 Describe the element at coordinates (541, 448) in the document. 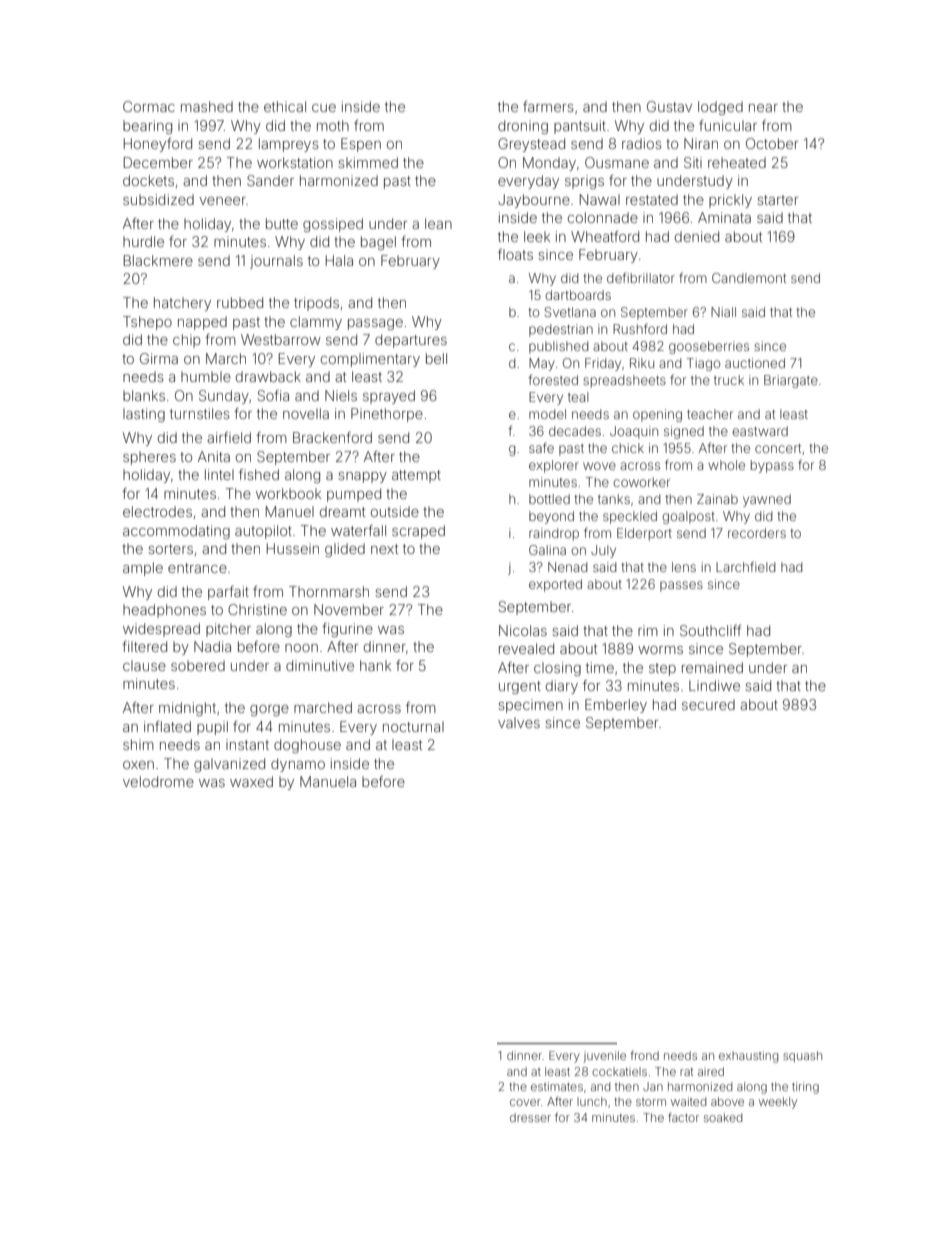

I see `safe` at that location.
